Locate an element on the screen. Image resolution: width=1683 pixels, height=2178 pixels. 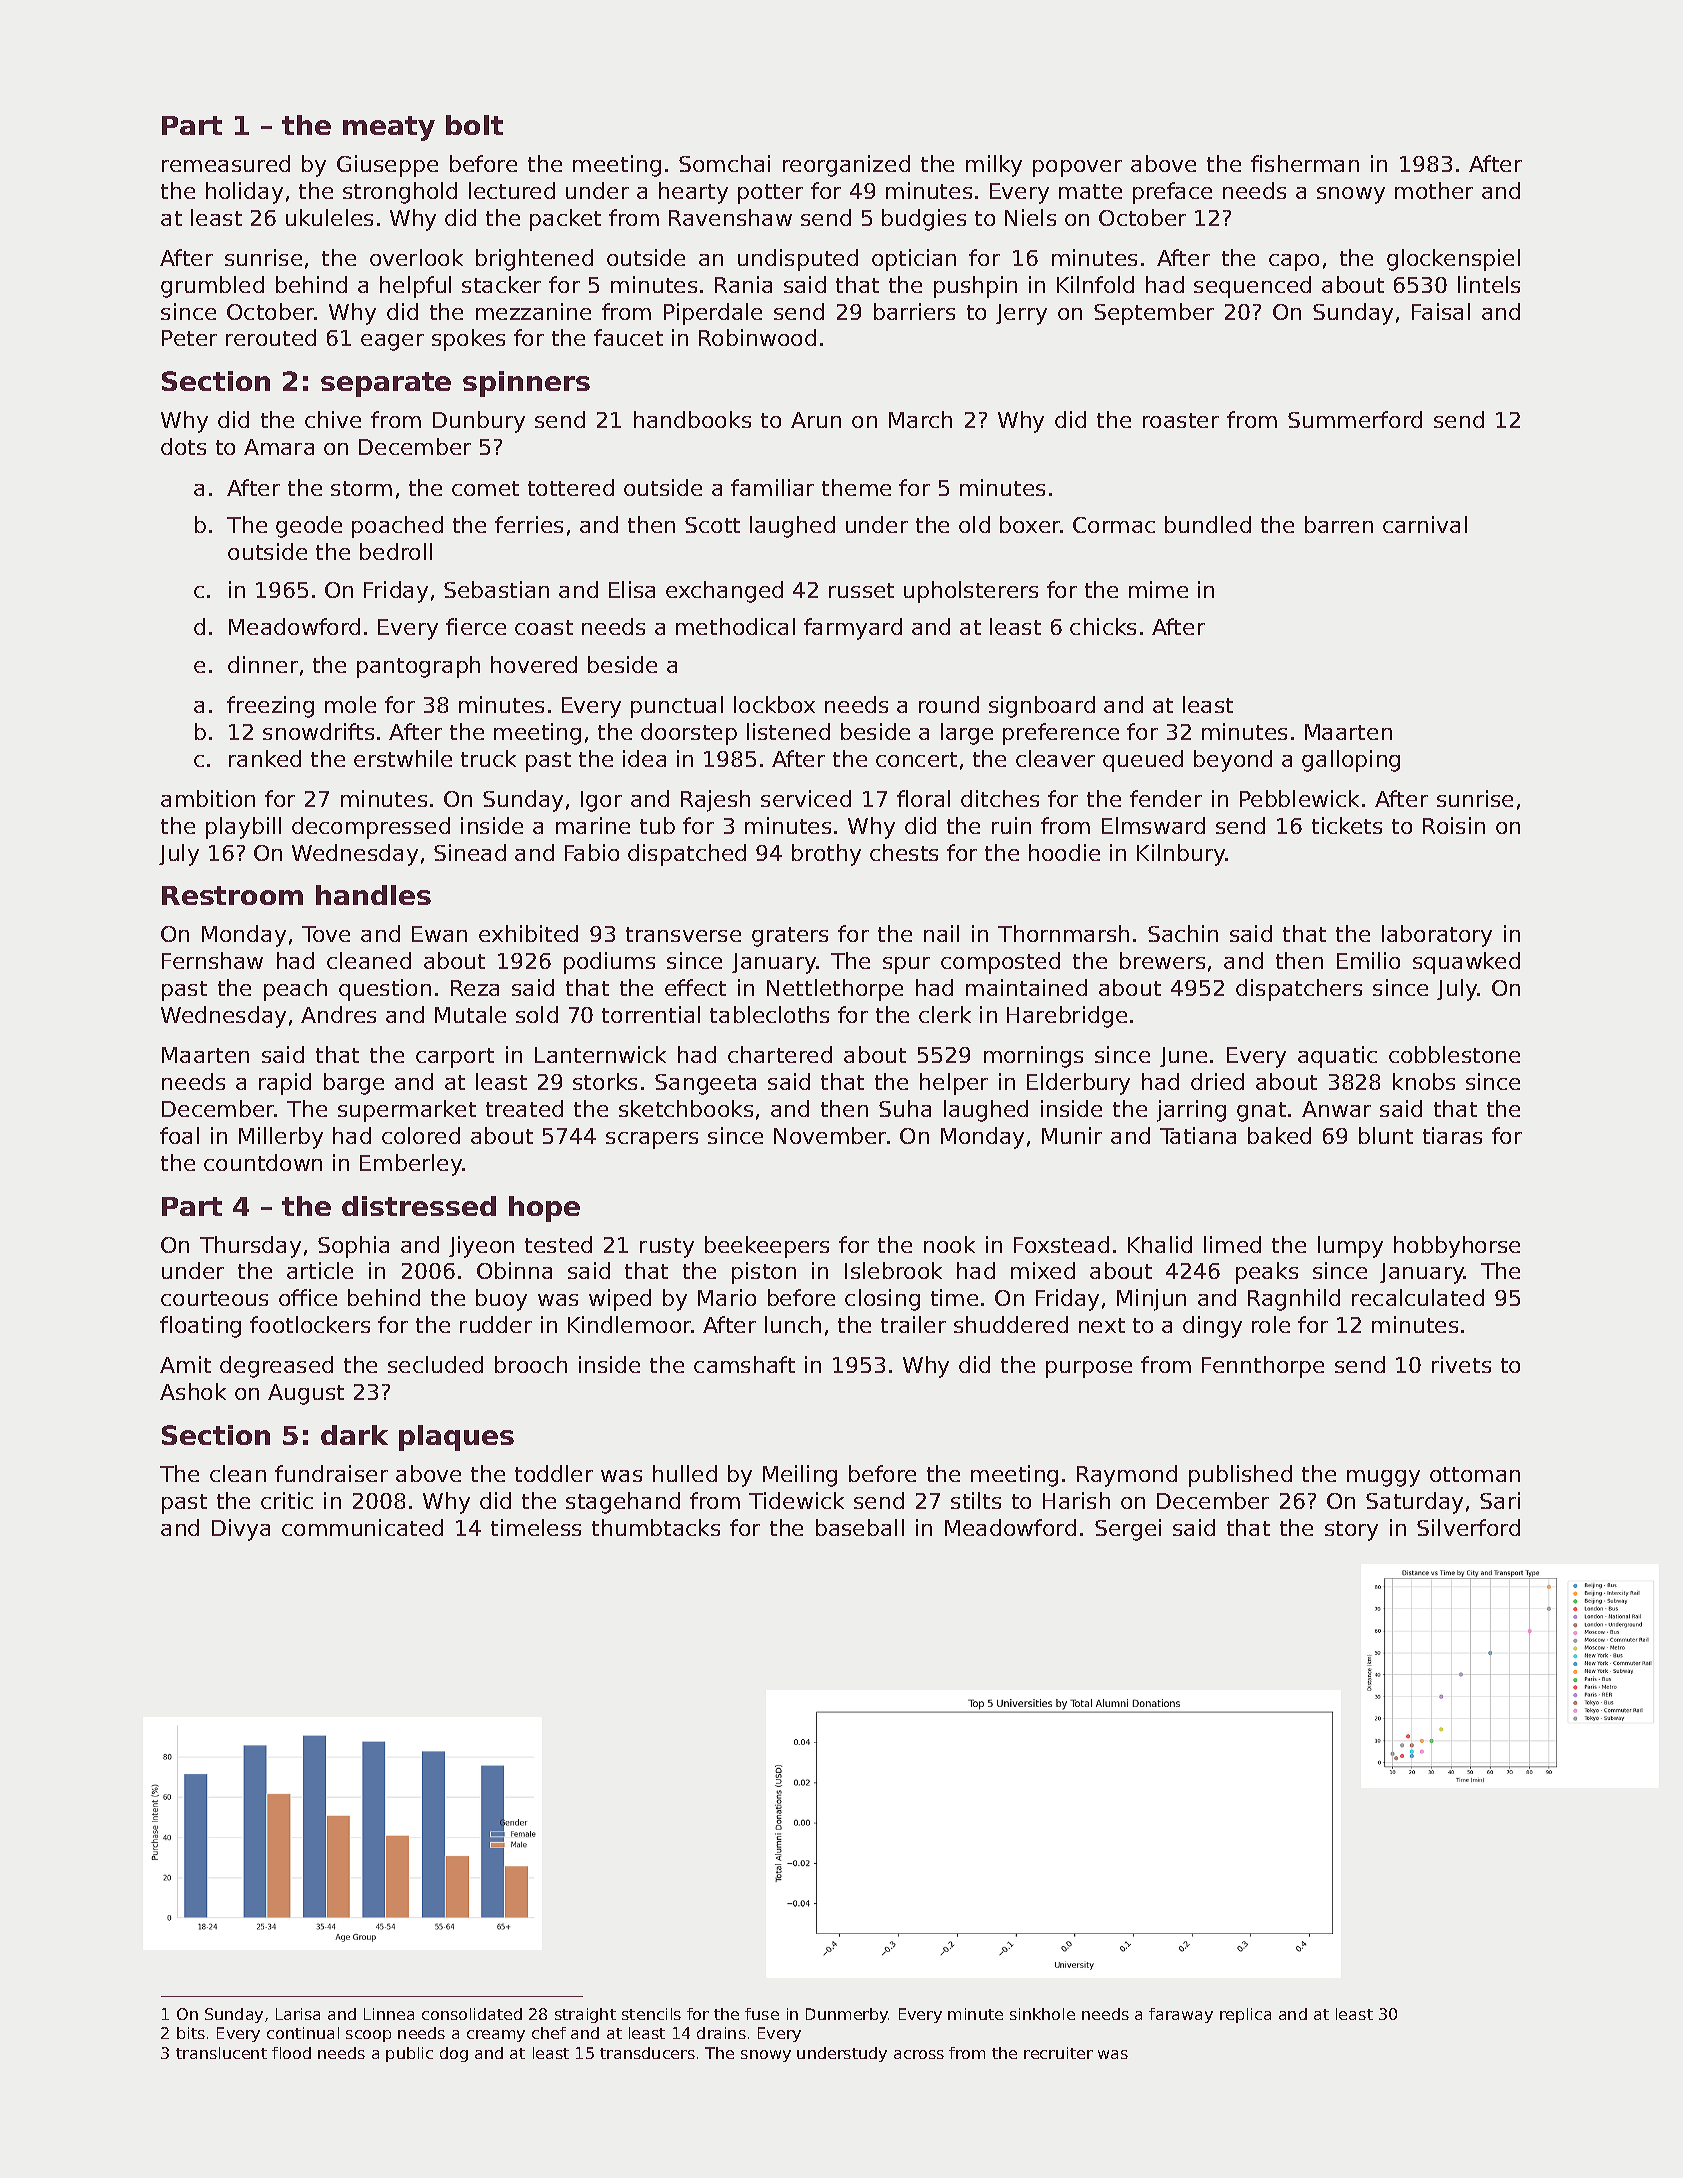
Elisa is located at coordinates (632, 589).
